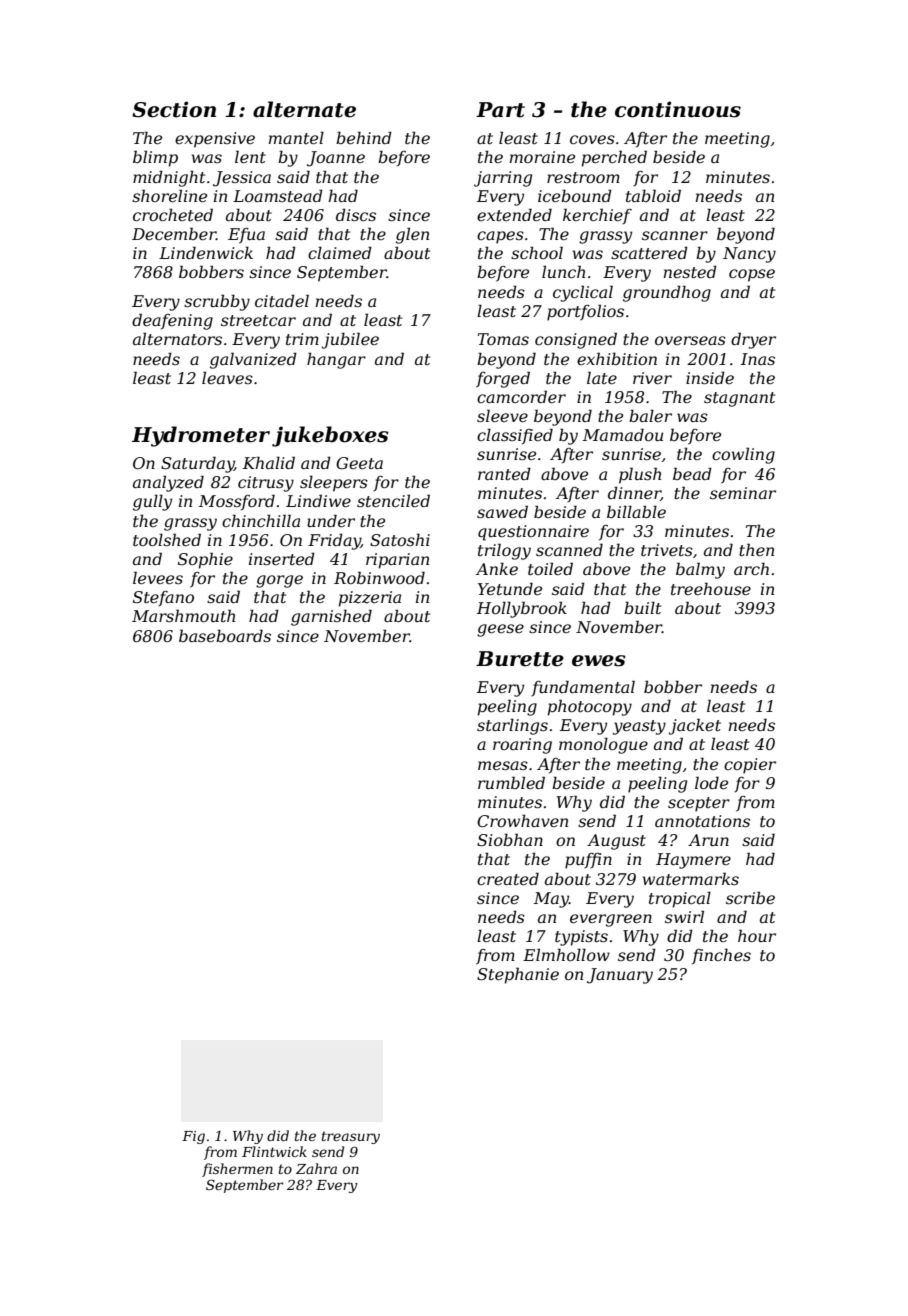 The image size is (908, 1316). Describe the element at coordinates (351, 1137) in the screenshot. I see `treasury` at that location.
